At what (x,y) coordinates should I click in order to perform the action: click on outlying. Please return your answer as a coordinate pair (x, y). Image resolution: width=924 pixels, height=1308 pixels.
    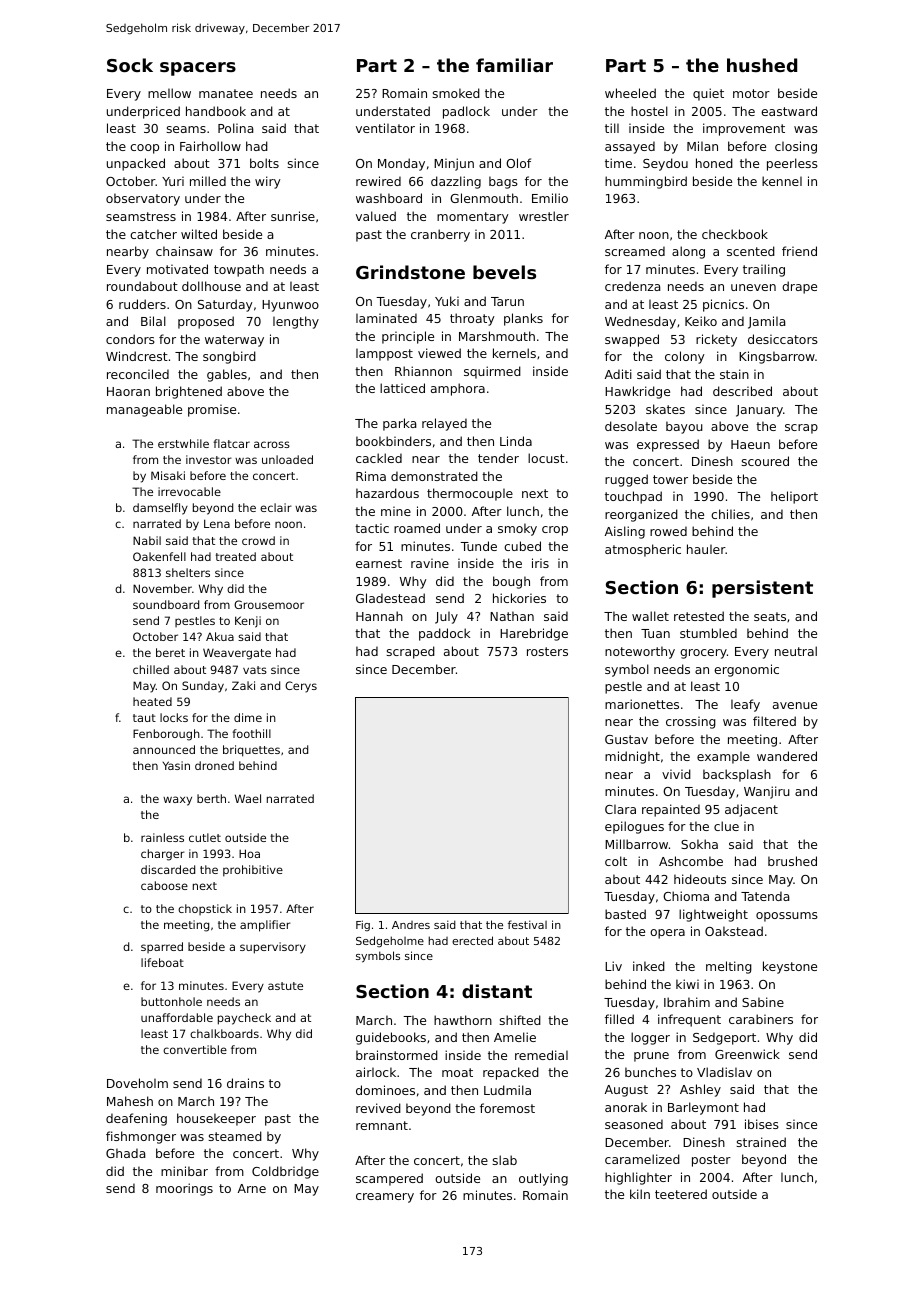
    Looking at the image, I should click on (543, 1179).
